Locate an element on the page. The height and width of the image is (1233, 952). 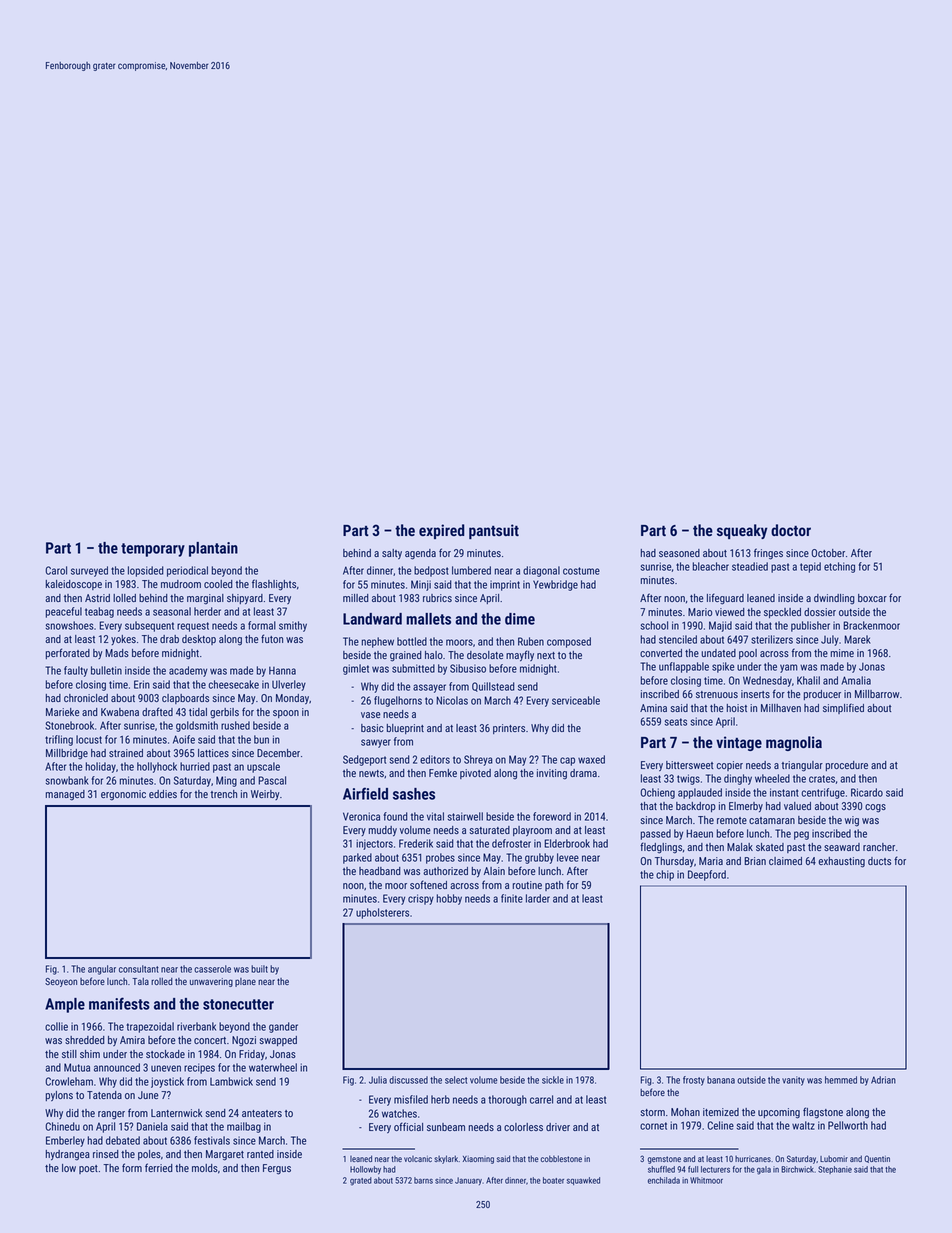
select is located at coordinates (456, 1080).
